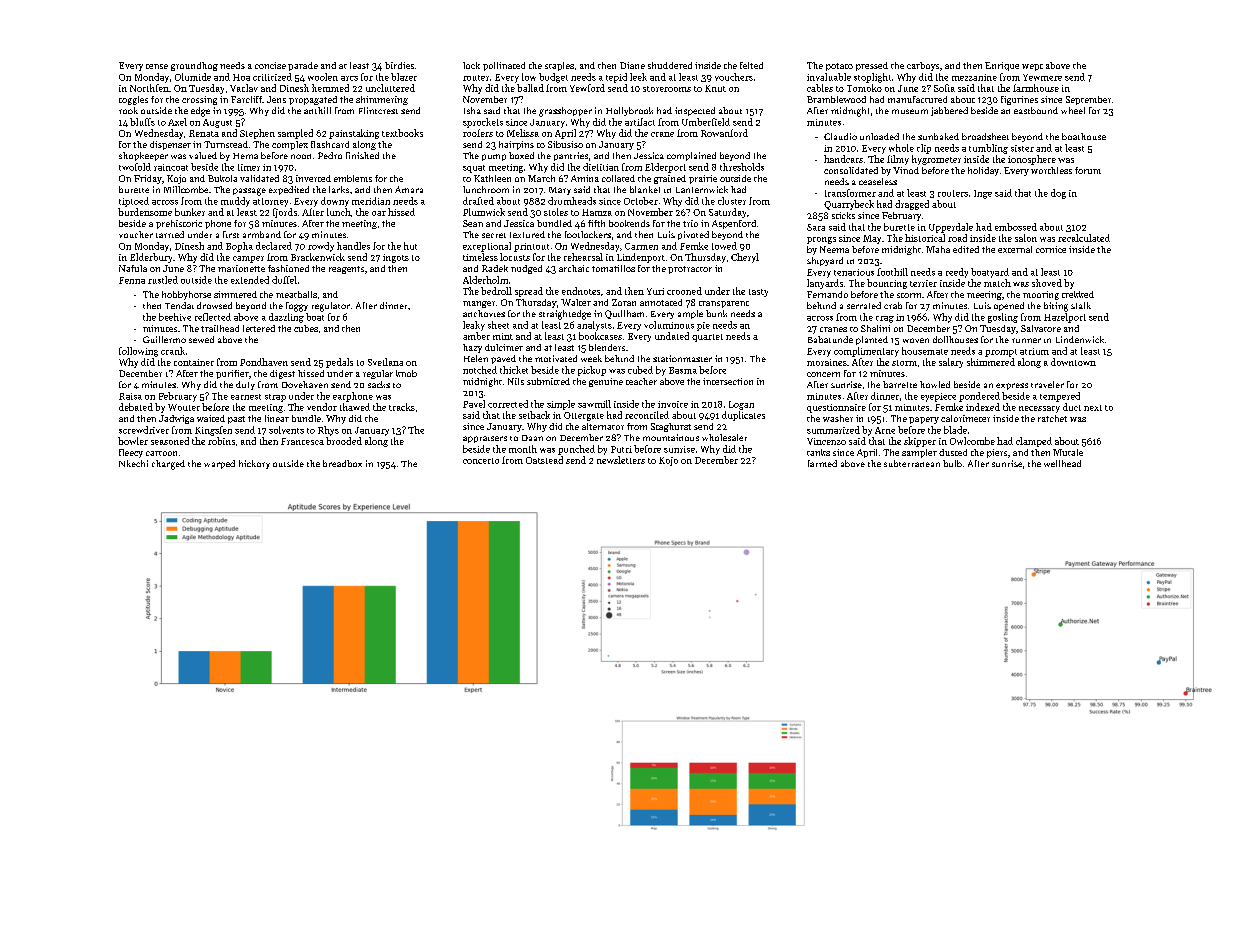  What do you see at coordinates (923, 66) in the screenshot?
I see `carboys` at bounding box center [923, 66].
